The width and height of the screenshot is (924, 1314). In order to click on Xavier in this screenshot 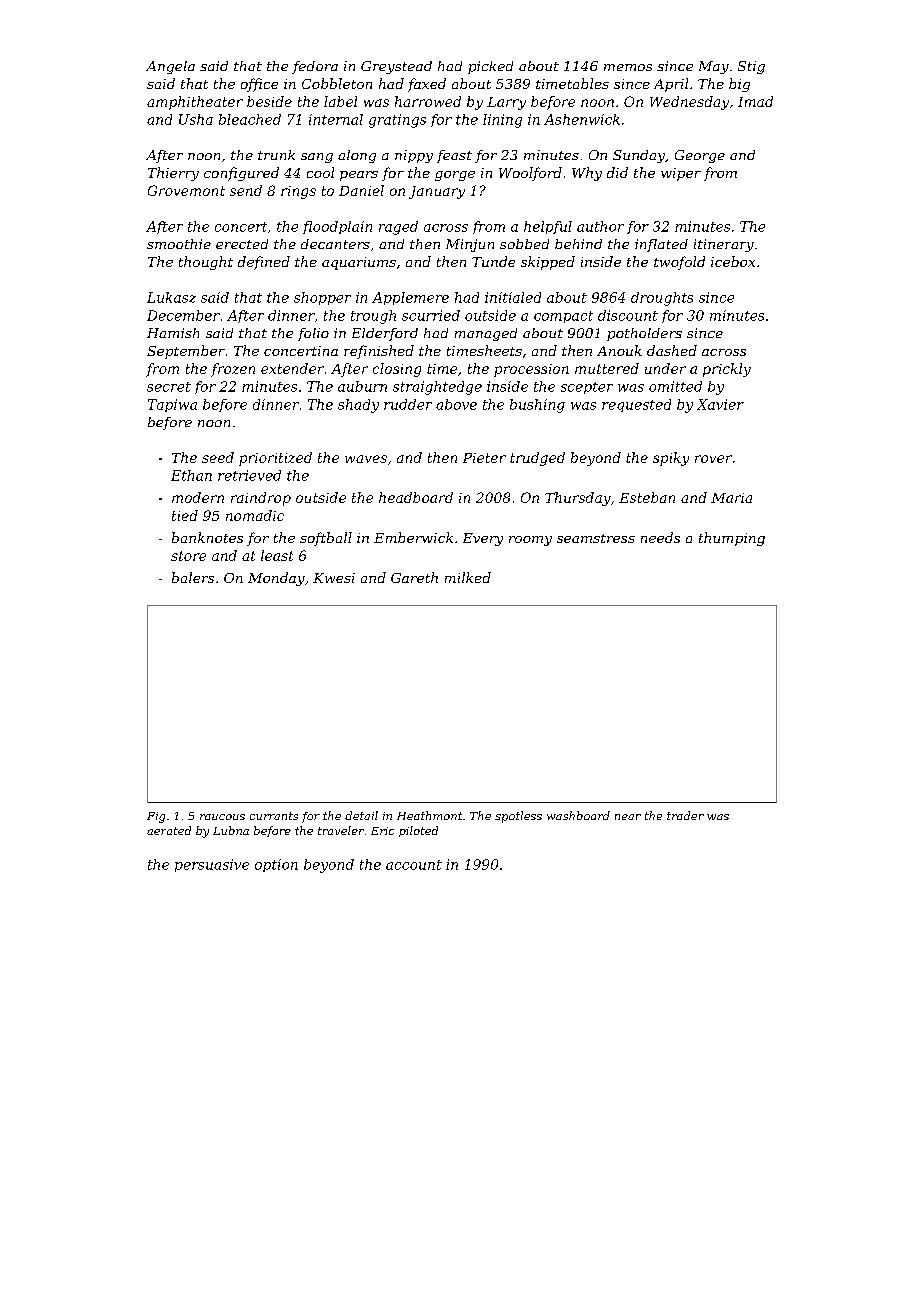, I will do `click(720, 404)`.
